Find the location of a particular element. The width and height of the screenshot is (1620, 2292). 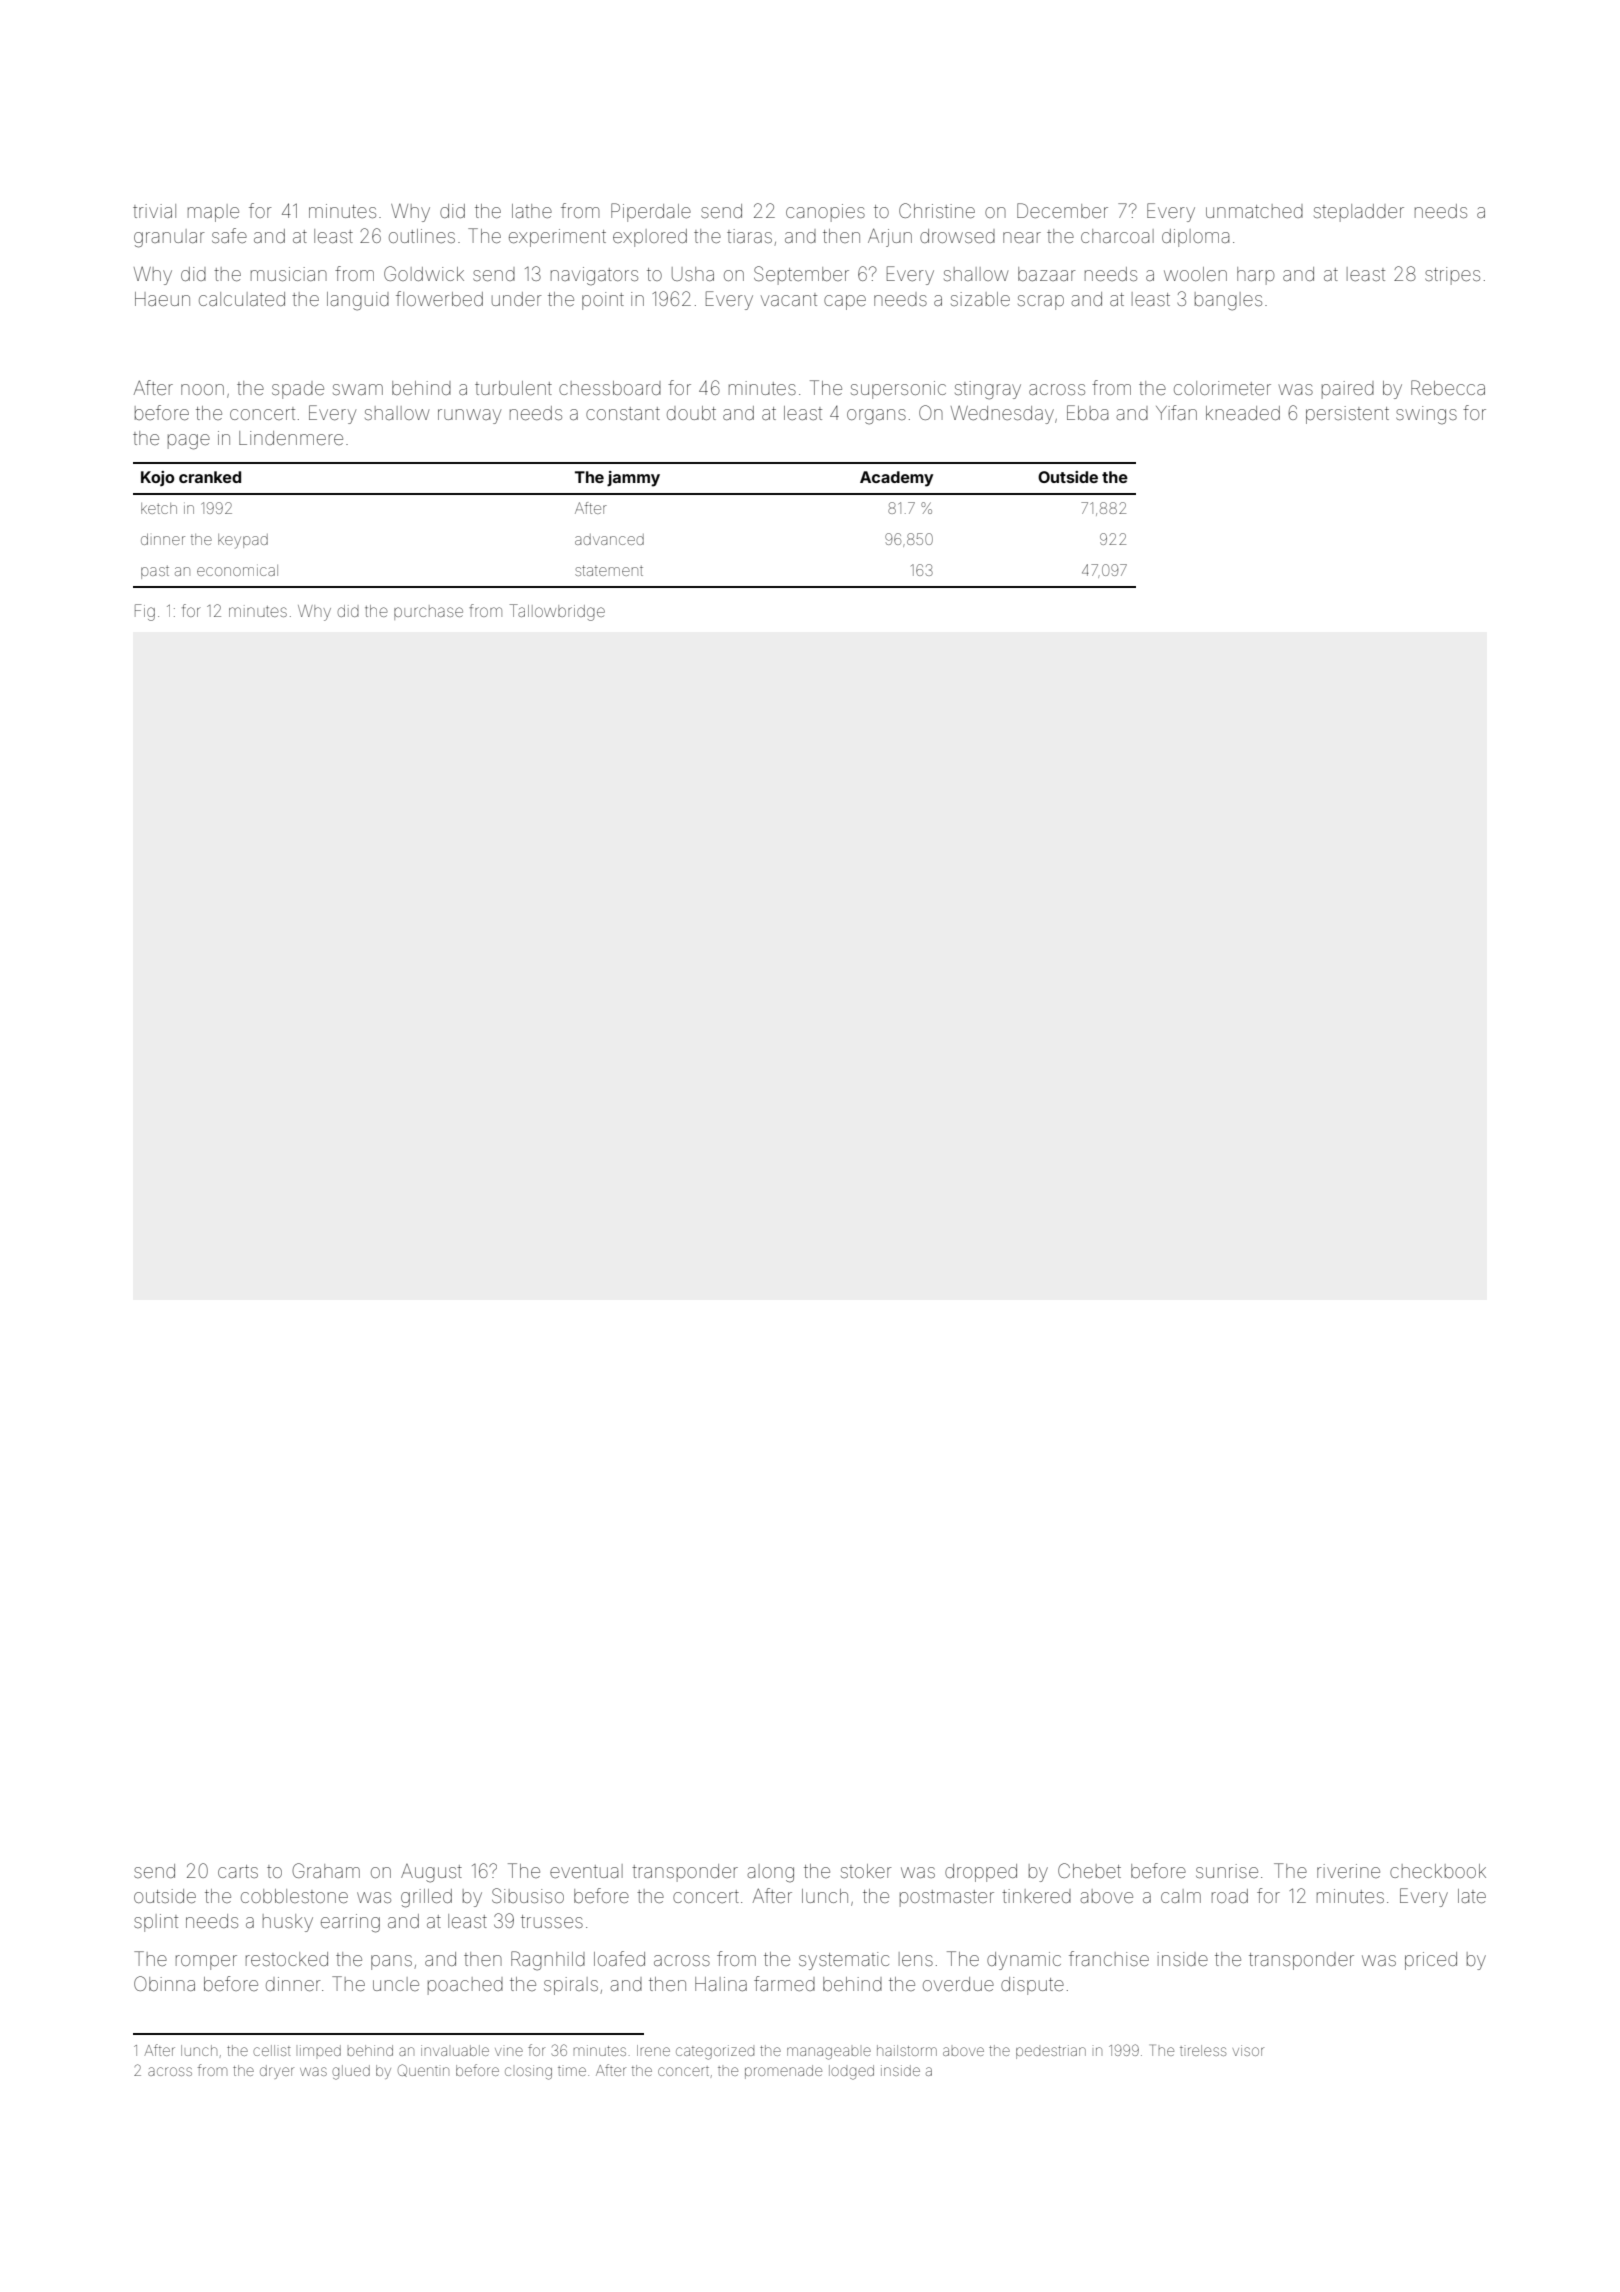

riverine is located at coordinates (1348, 1871).
